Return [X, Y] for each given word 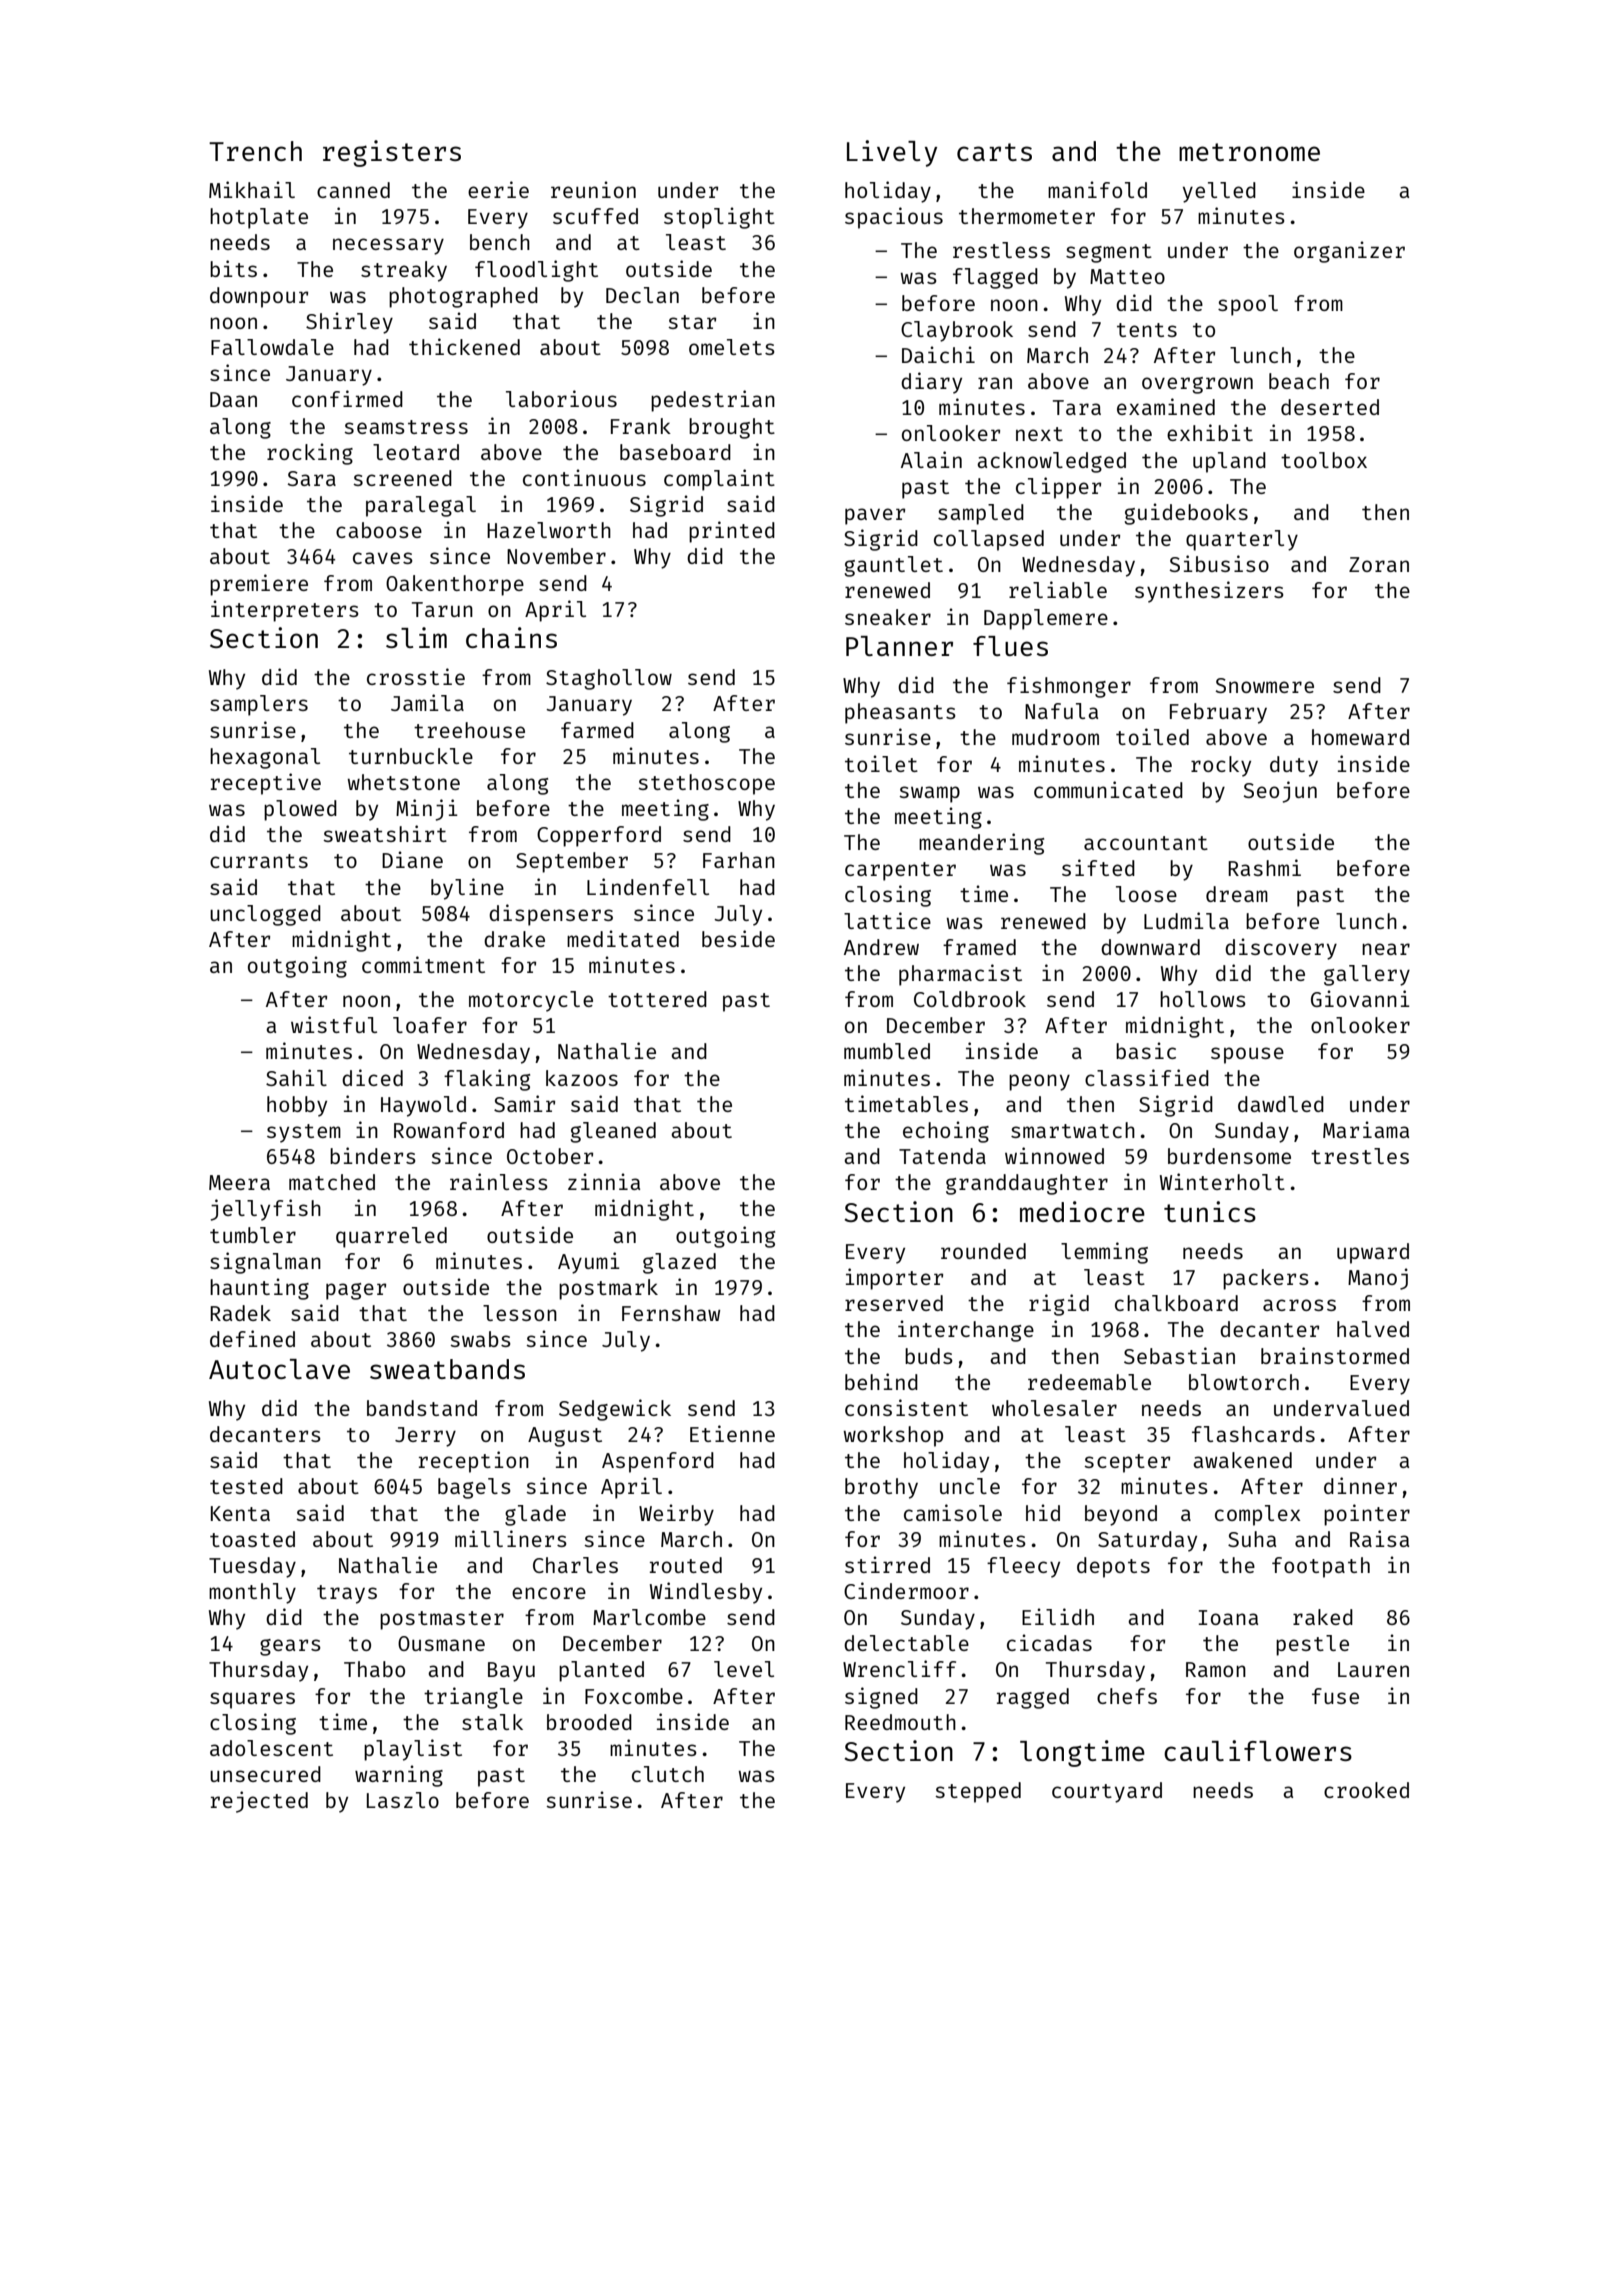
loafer [430, 1025]
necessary [388, 246]
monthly [252, 1593]
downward [1150, 947]
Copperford [599, 836]
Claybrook [957, 331]
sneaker [888, 617]
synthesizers [1209, 592]
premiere [259, 585]
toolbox [1324, 460]
